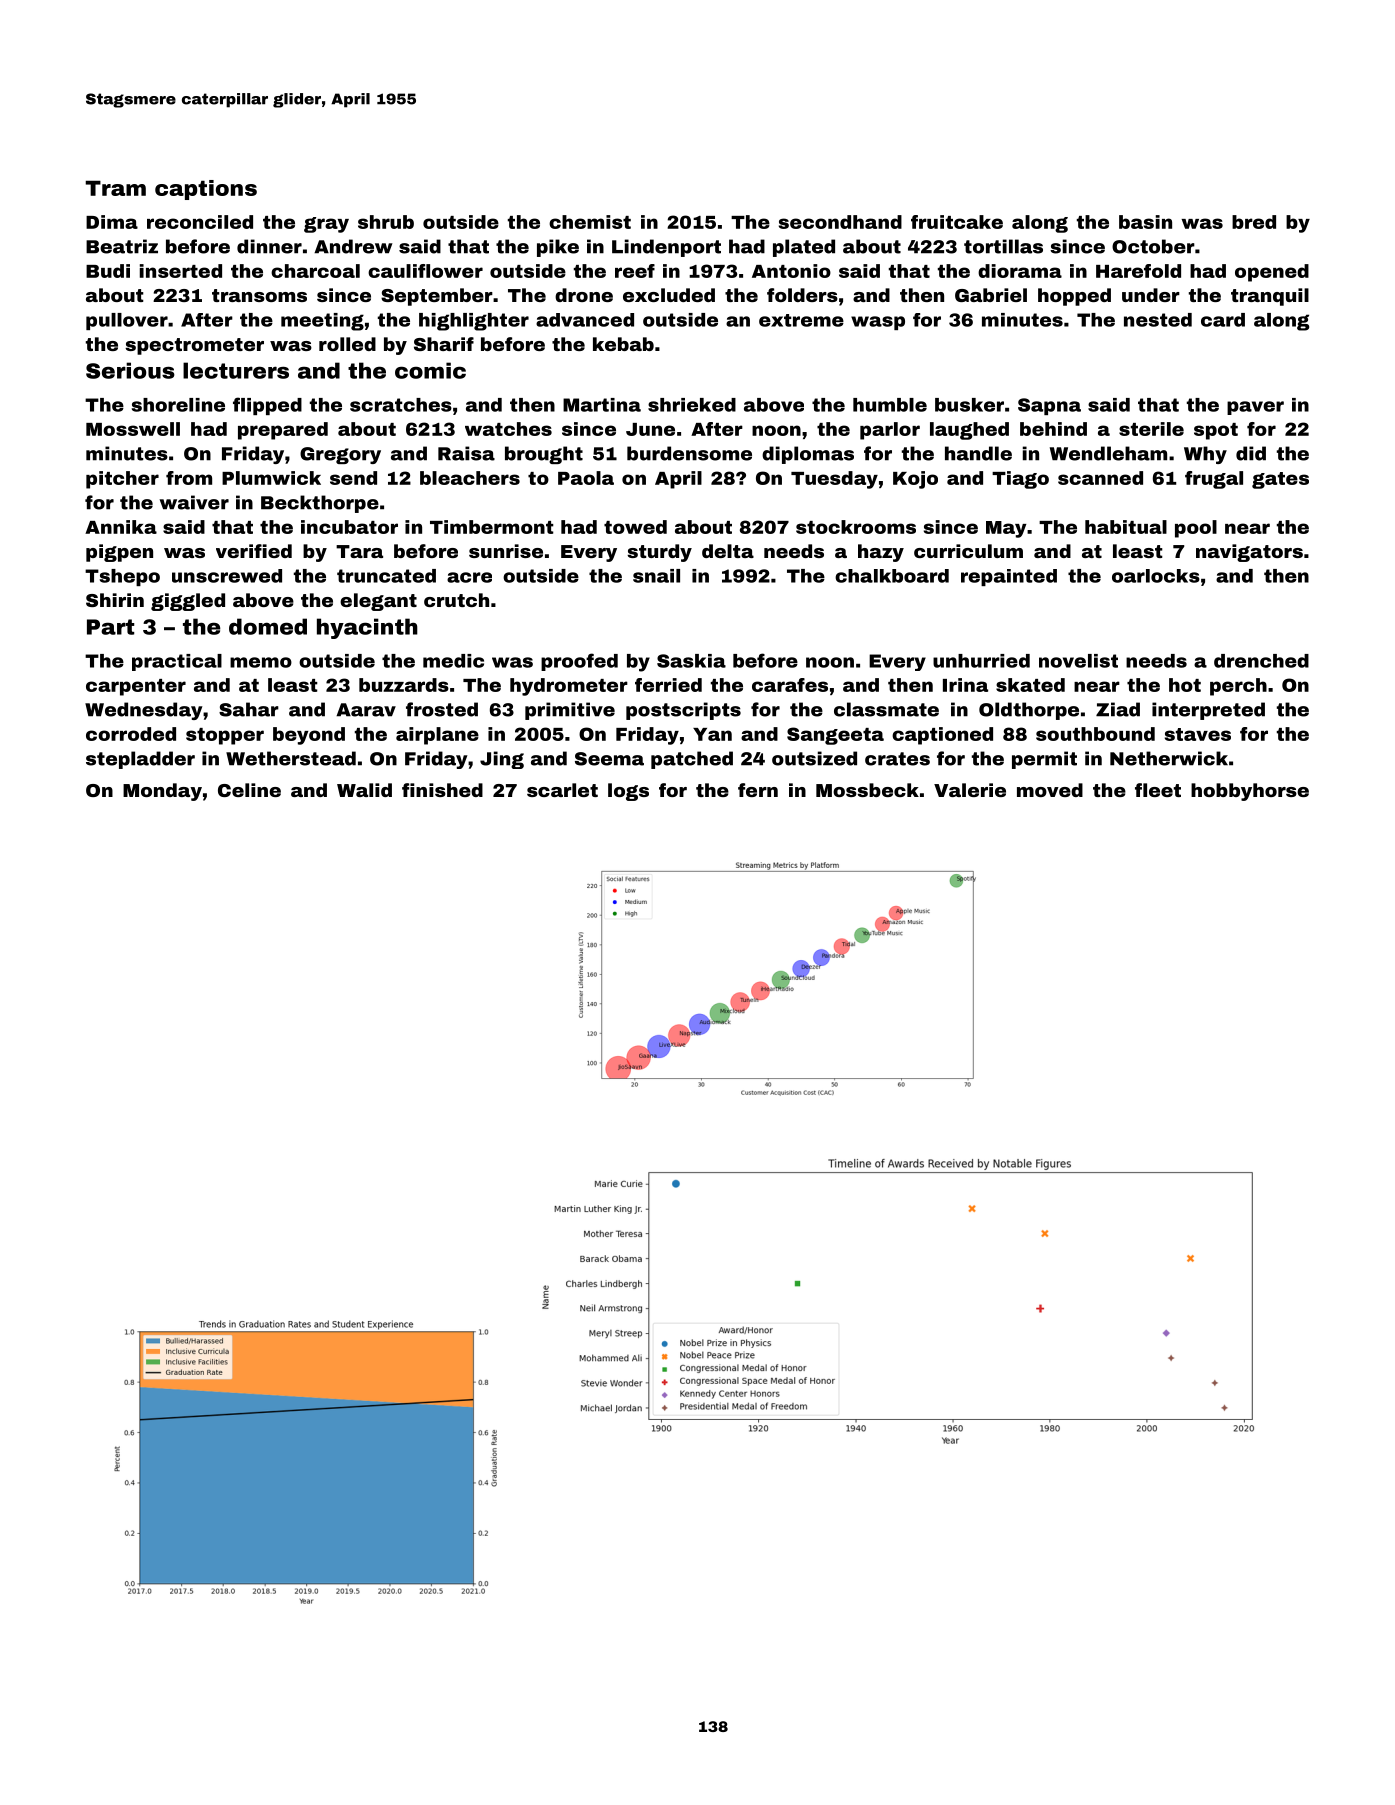 The height and width of the page is (1805, 1395). I want to click on captions, so click(206, 190).
